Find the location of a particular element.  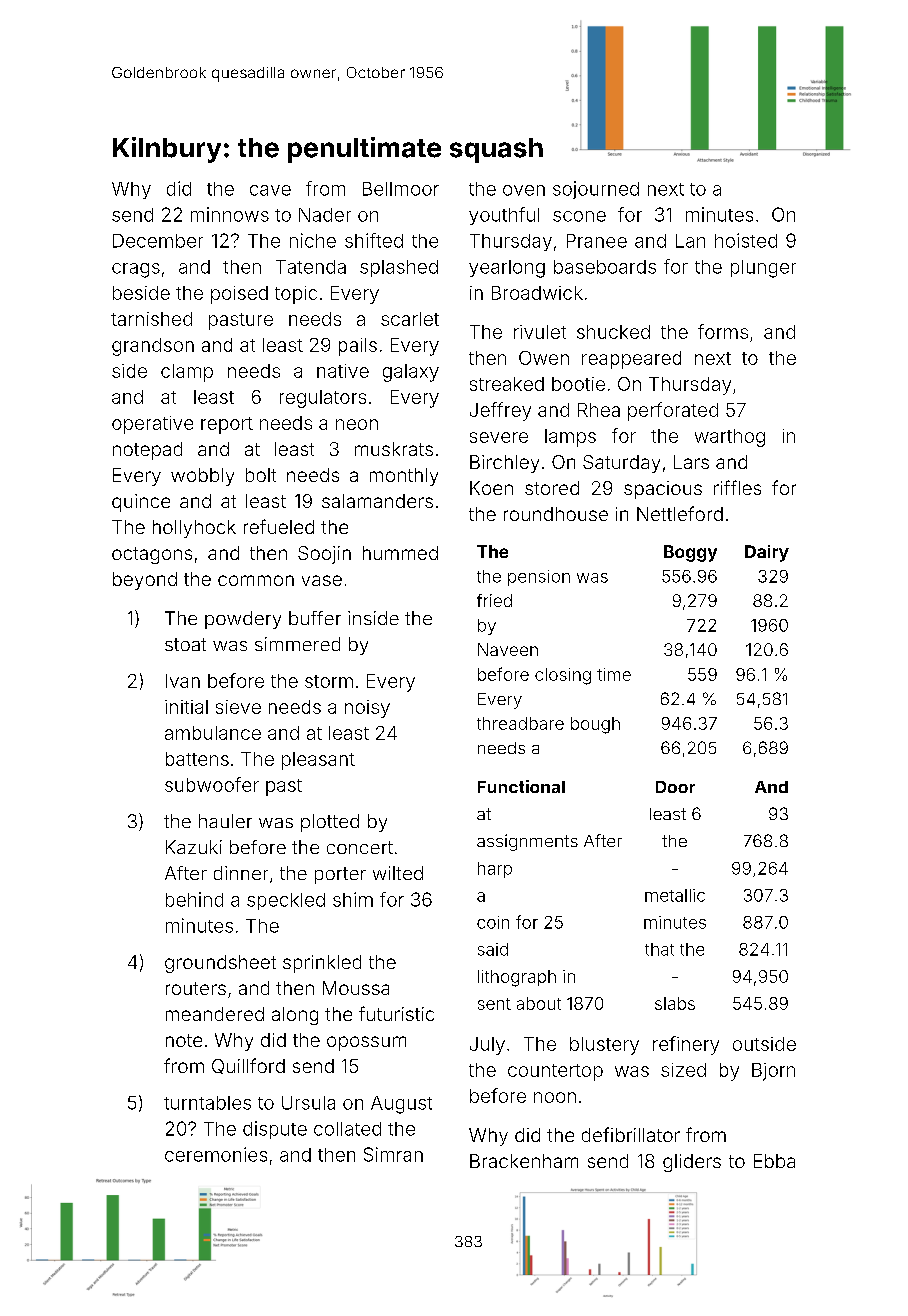

clamp is located at coordinates (187, 373).
